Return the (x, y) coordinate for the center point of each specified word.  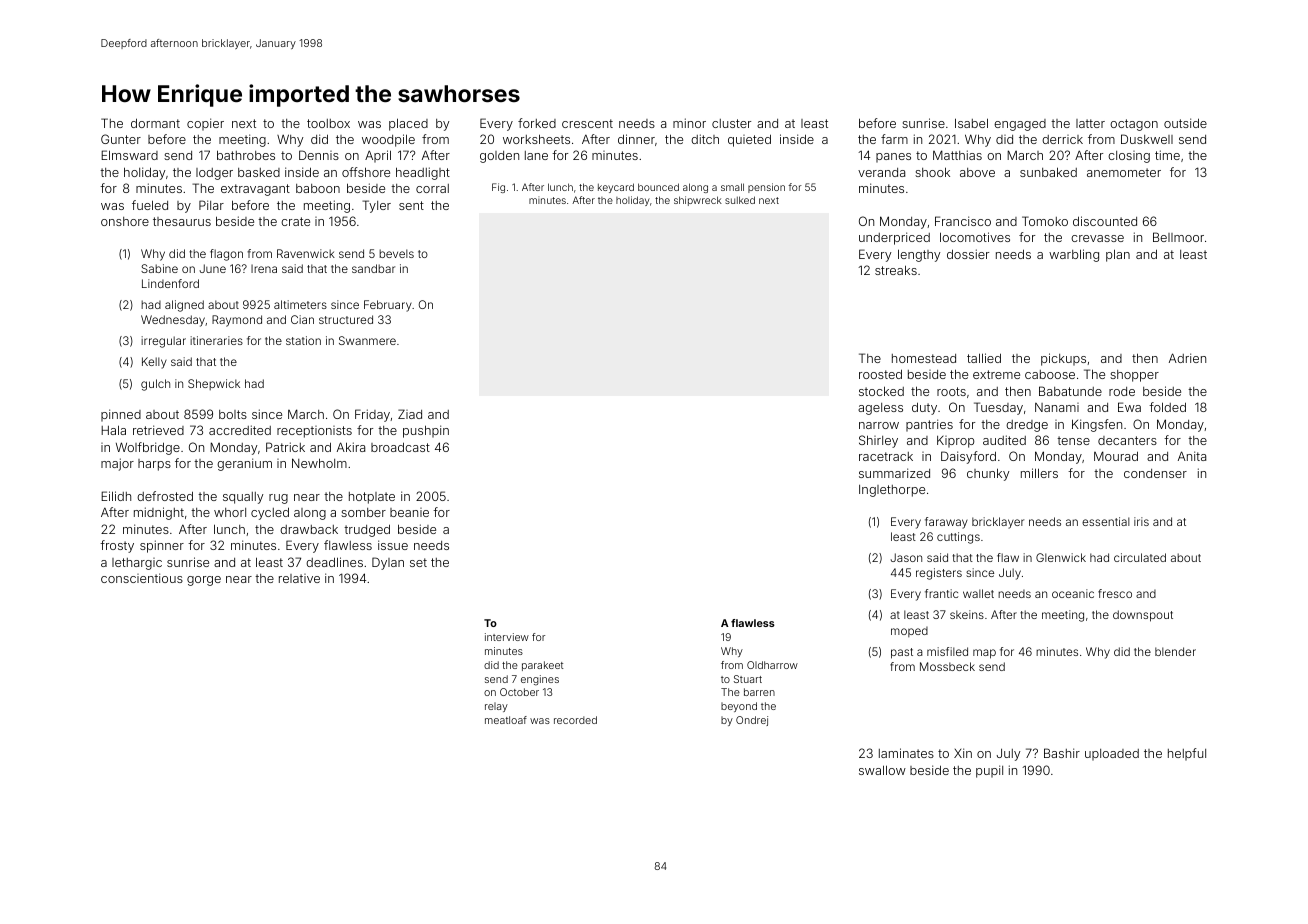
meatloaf (506, 720)
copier (205, 124)
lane (536, 155)
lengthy (919, 255)
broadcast (400, 447)
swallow (882, 770)
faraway (946, 523)
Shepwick (214, 384)
